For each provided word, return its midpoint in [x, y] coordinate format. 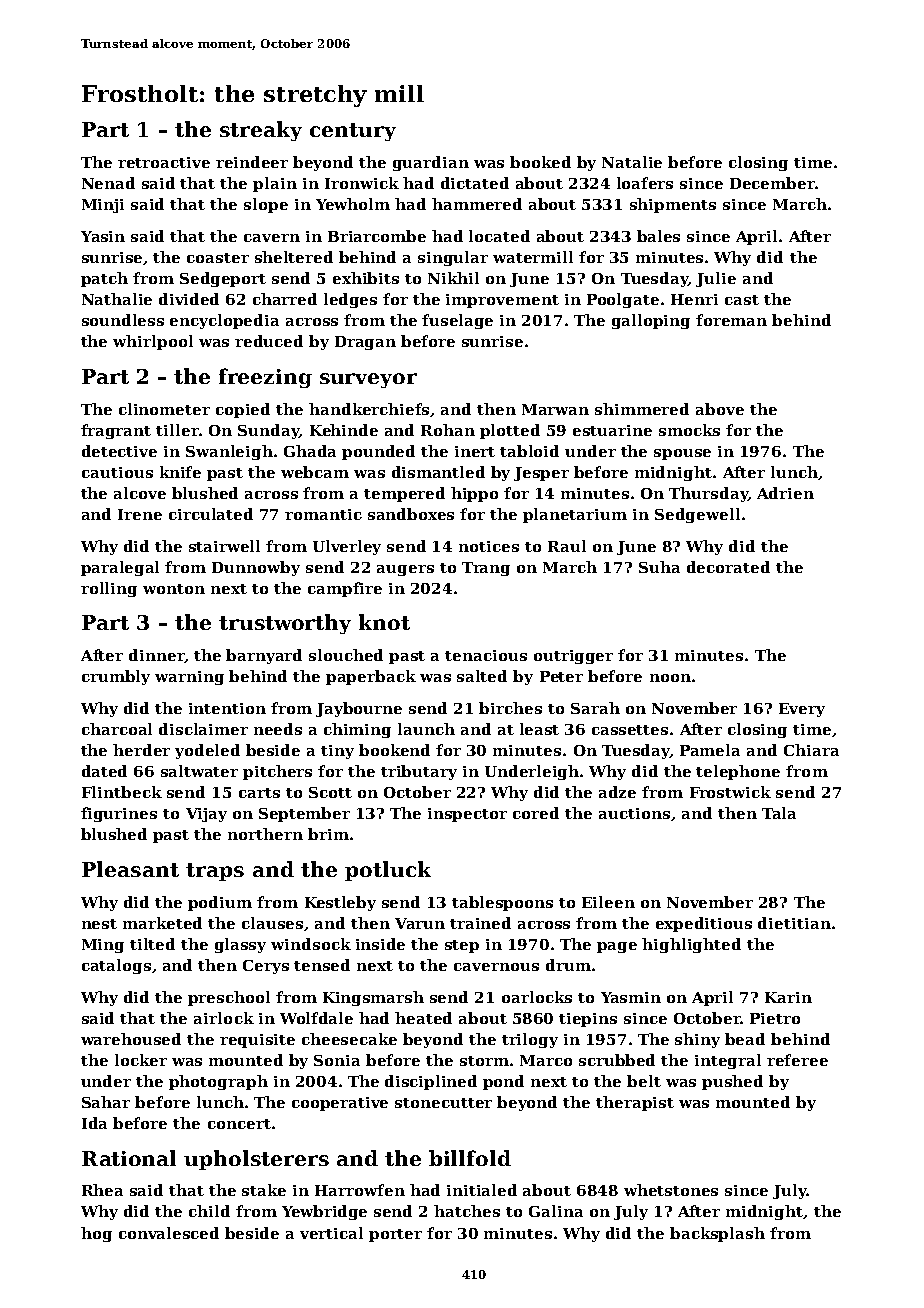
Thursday [708, 494]
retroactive [164, 162]
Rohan [448, 430]
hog [96, 1234]
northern [265, 834]
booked [540, 162]
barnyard [264, 656]
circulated [211, 514]
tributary [419, 772]
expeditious [704, 924]
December [772, 183]
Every [802, 710]
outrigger [573, 657]
